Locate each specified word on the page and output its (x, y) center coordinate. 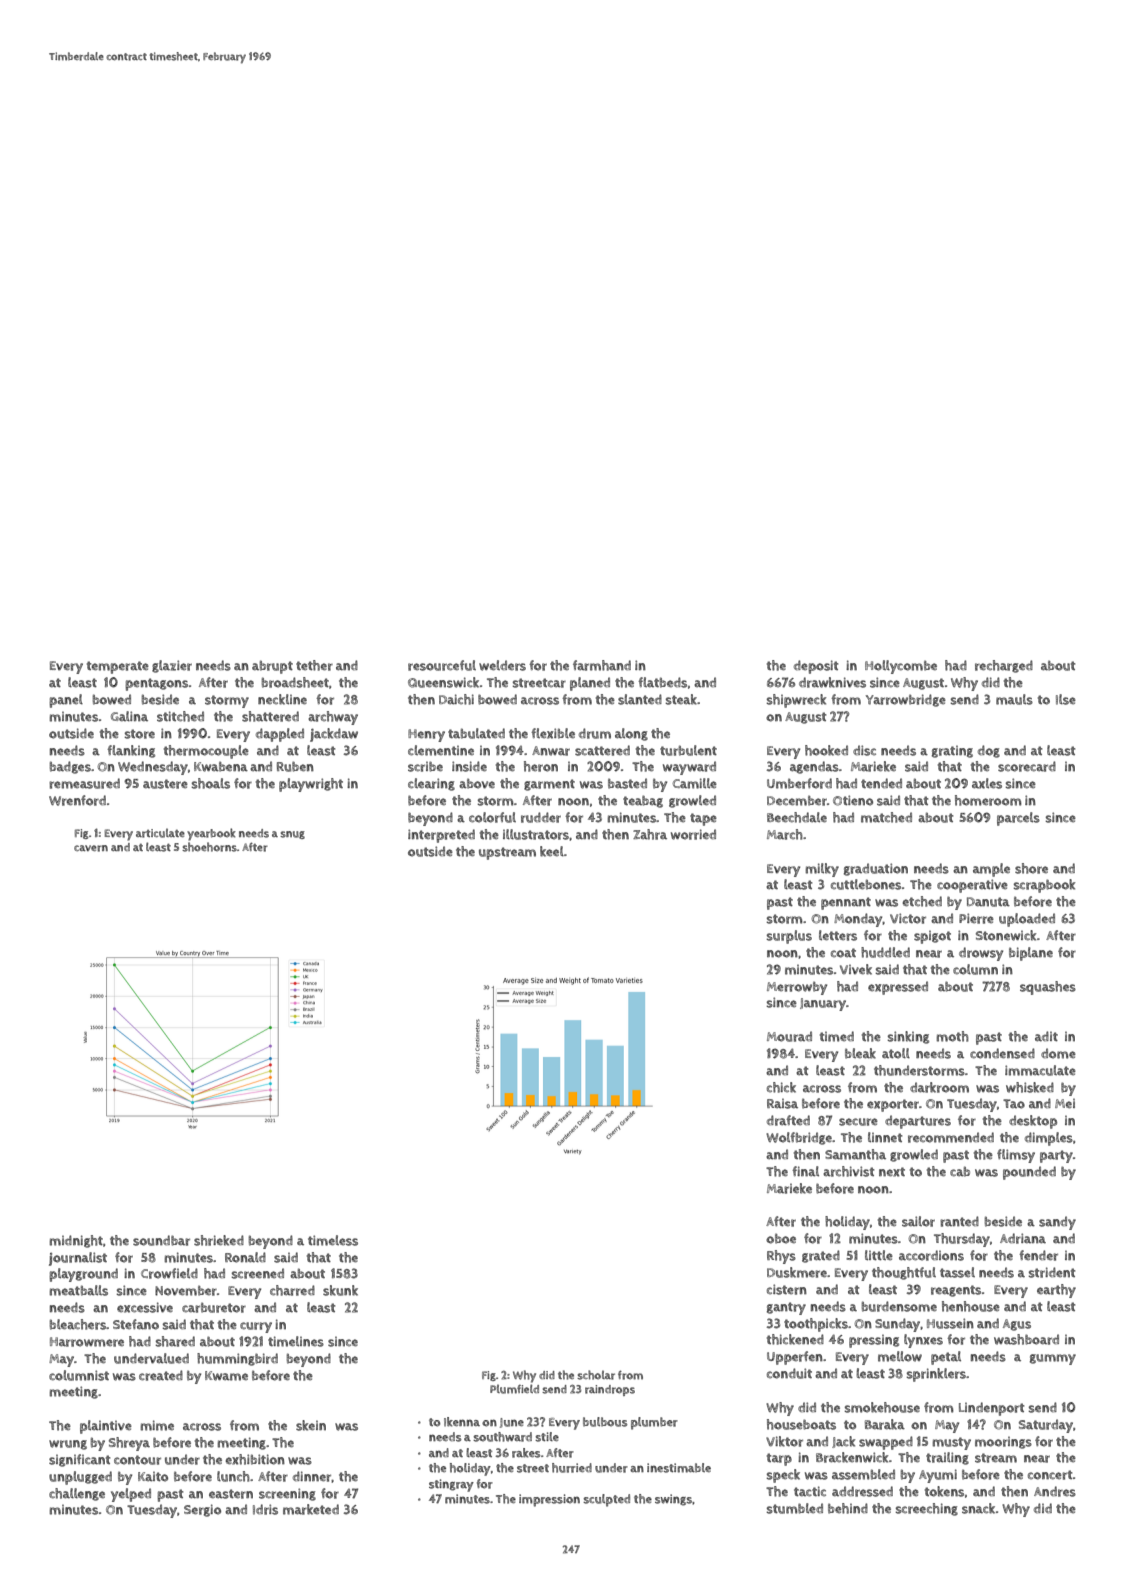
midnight (76, 1241)
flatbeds (662, 682)
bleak (860, 1053)
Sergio (202, 1510)
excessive (145, 1307)
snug (292, 835)
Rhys (781, 1257)
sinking (908, 1037)
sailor (918, 1221)
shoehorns (209, 847)
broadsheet (295, 682)
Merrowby (797, 988)
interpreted (441, 836)
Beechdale (797, 817)
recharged (1004, 666)
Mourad (789, 1036)
